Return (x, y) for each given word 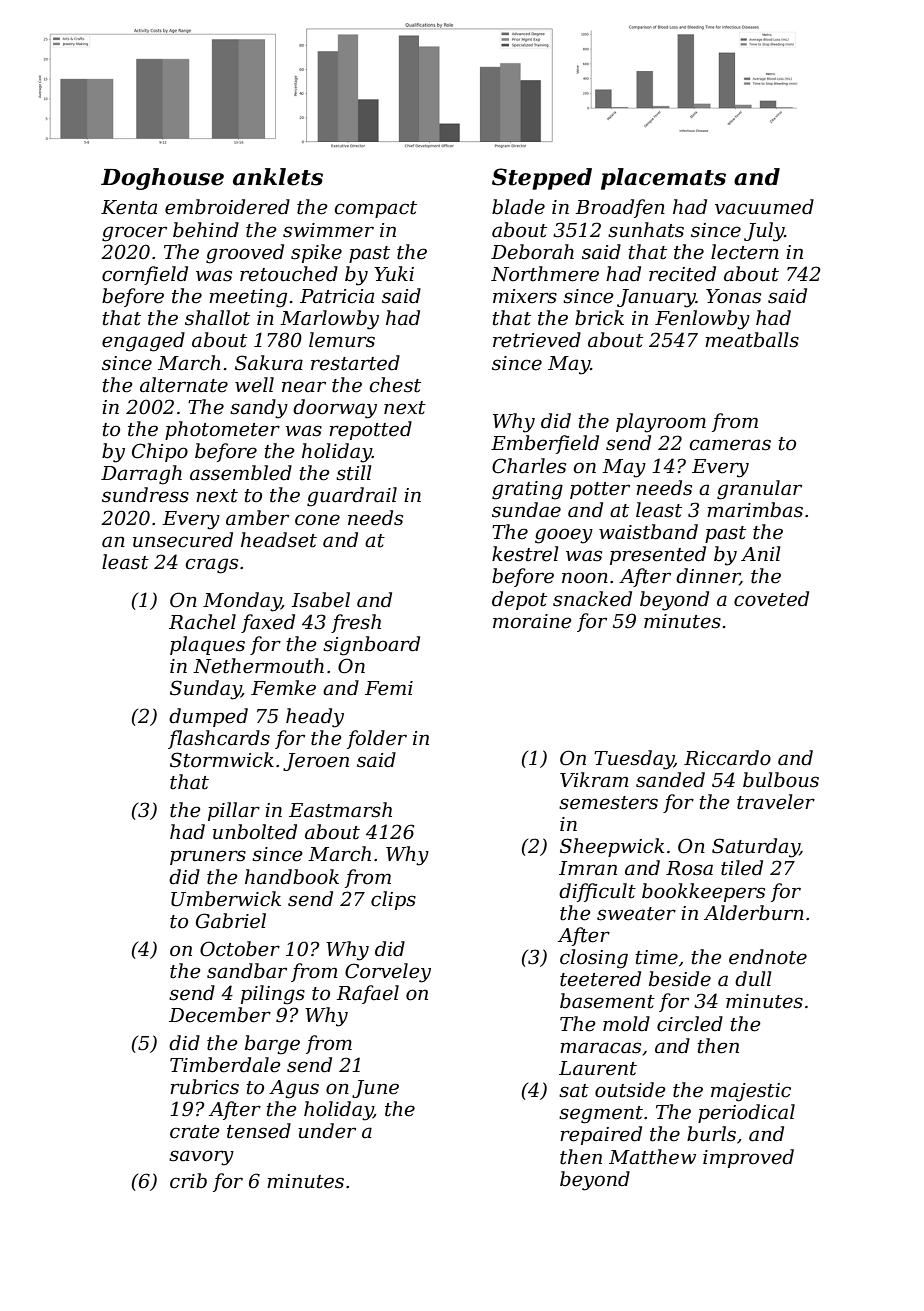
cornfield (145, 275)
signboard (371, 646)
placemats (663, 179)
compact (375, 209)
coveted (771, 599)
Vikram (594, 780)
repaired (601, 1135)
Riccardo (727, 758)
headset (279, 540)
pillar (234, 811)
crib (188, 1181)
